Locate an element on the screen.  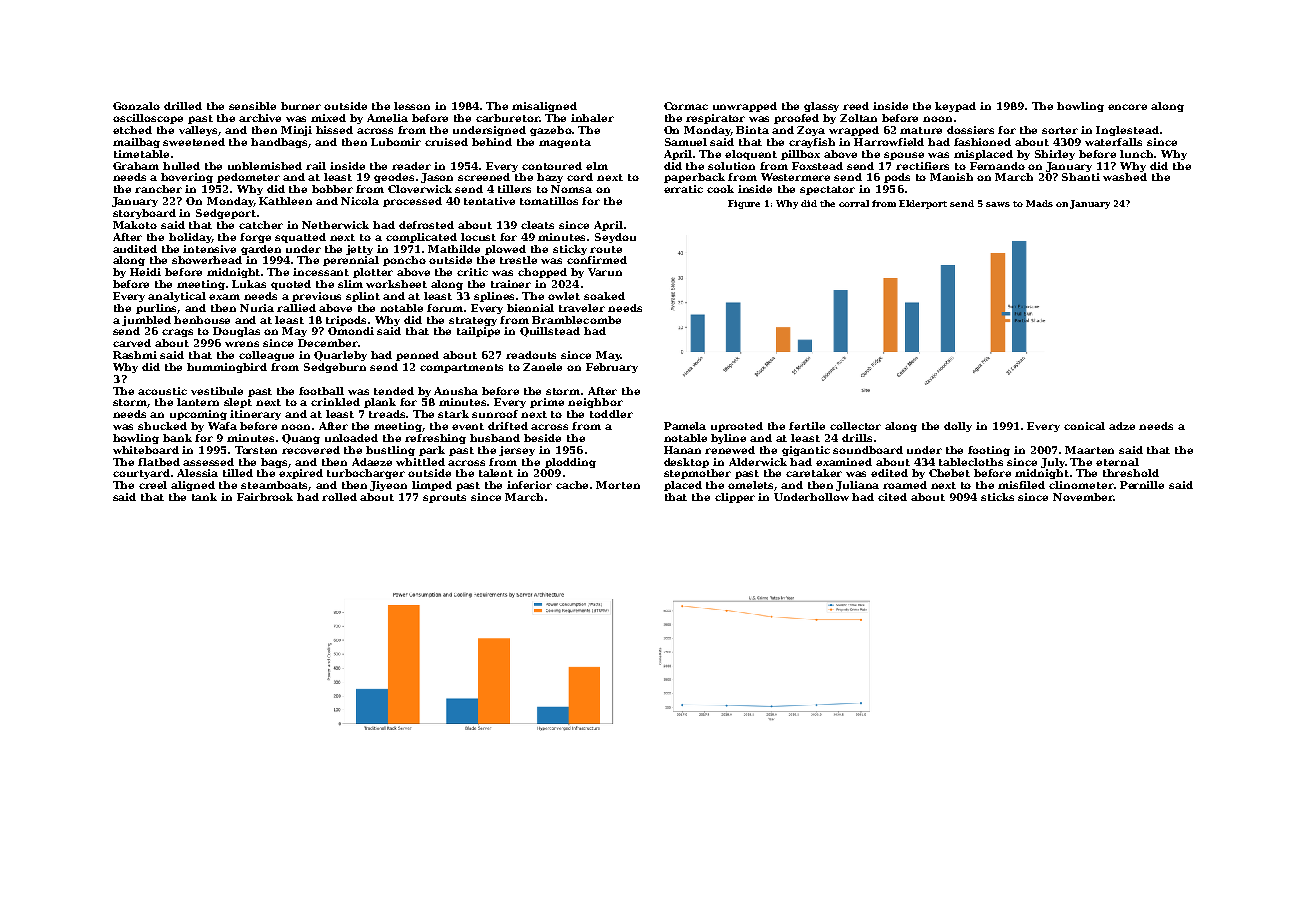
fertile is located at coordinates (807, 426).
